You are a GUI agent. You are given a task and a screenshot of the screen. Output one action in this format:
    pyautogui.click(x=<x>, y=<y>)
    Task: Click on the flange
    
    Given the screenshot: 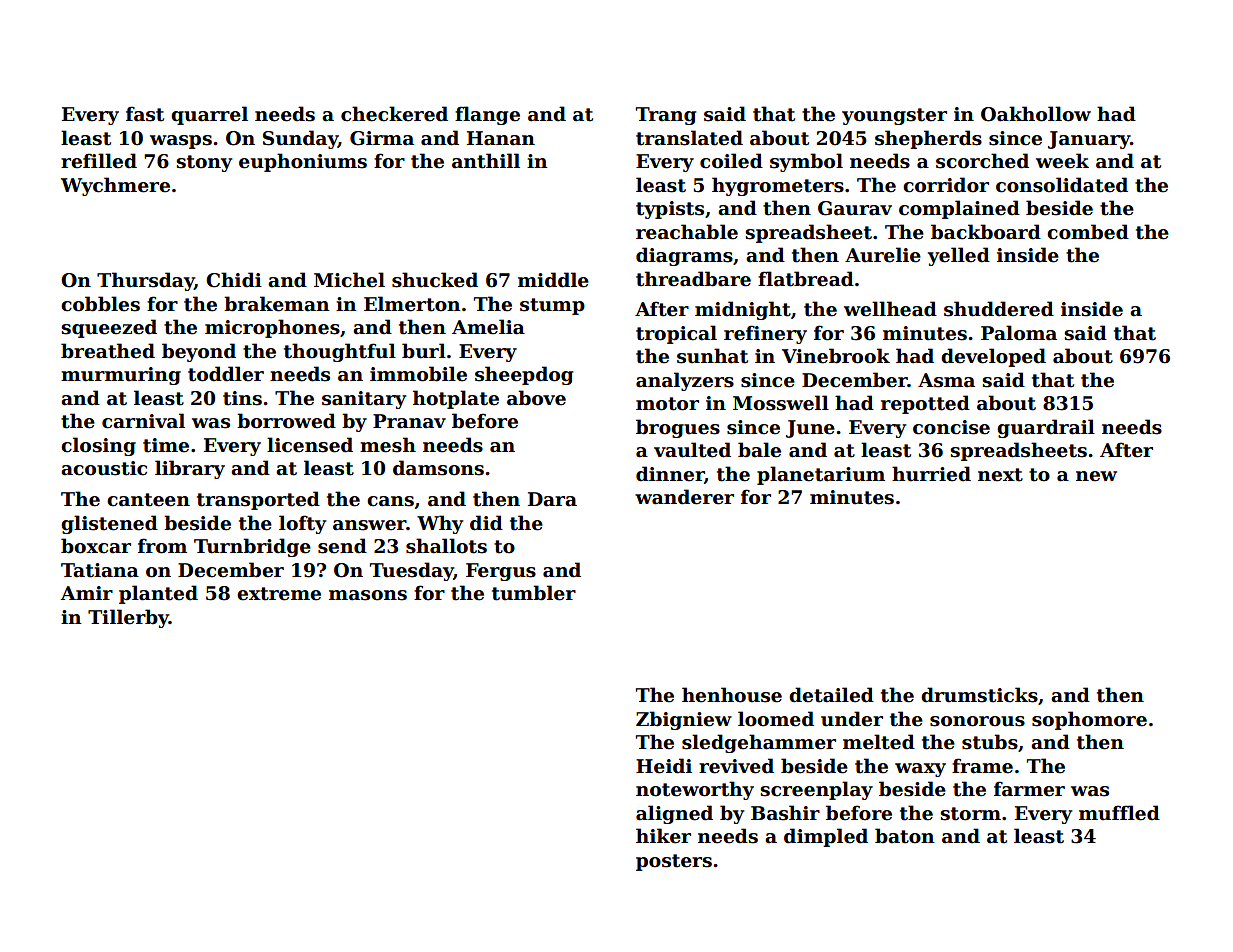 What is the action you would take?
    pyautogui.click(x=487, y=115)
